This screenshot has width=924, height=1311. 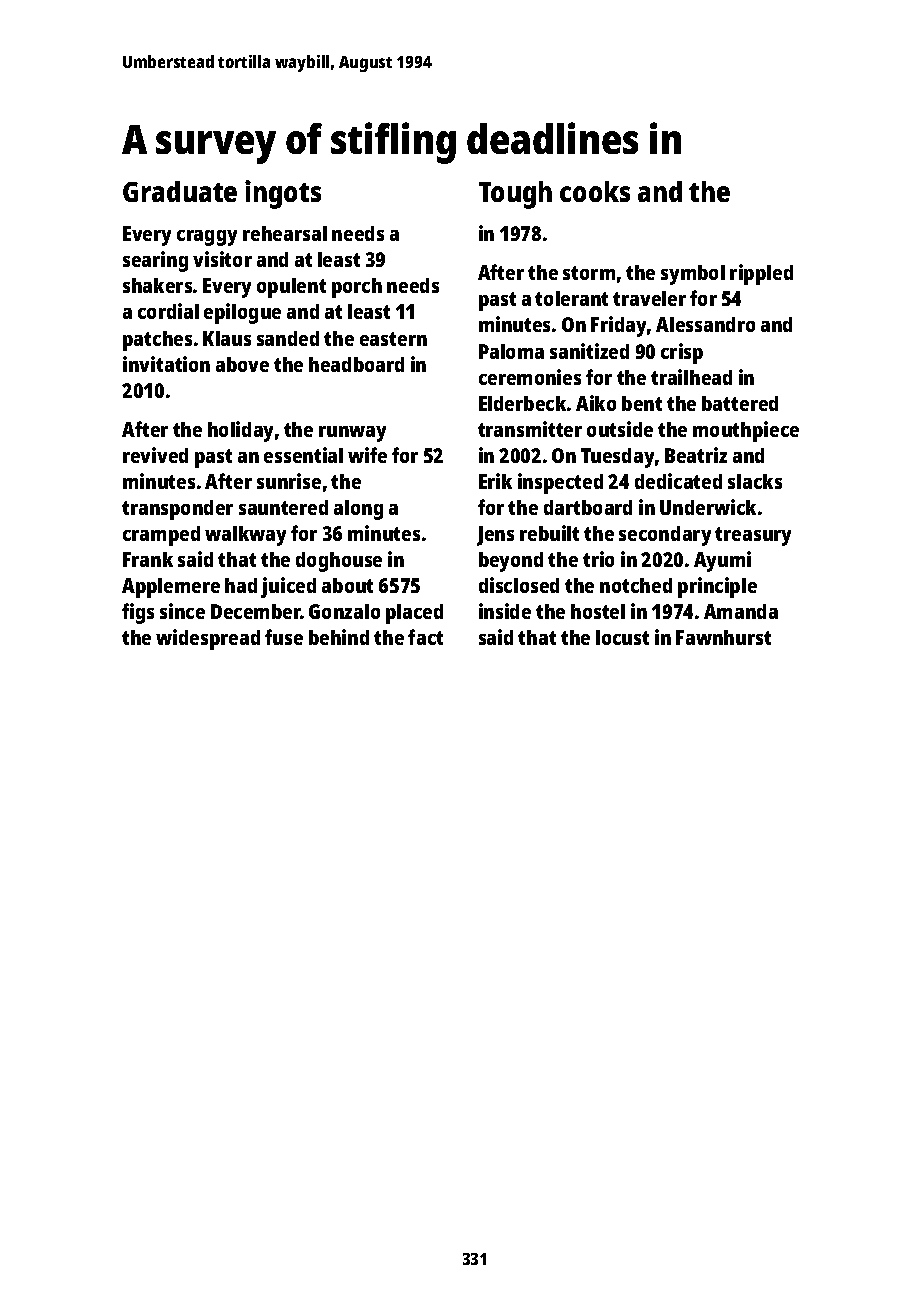 I want to click on shakers, so click(x=157, y=285).
